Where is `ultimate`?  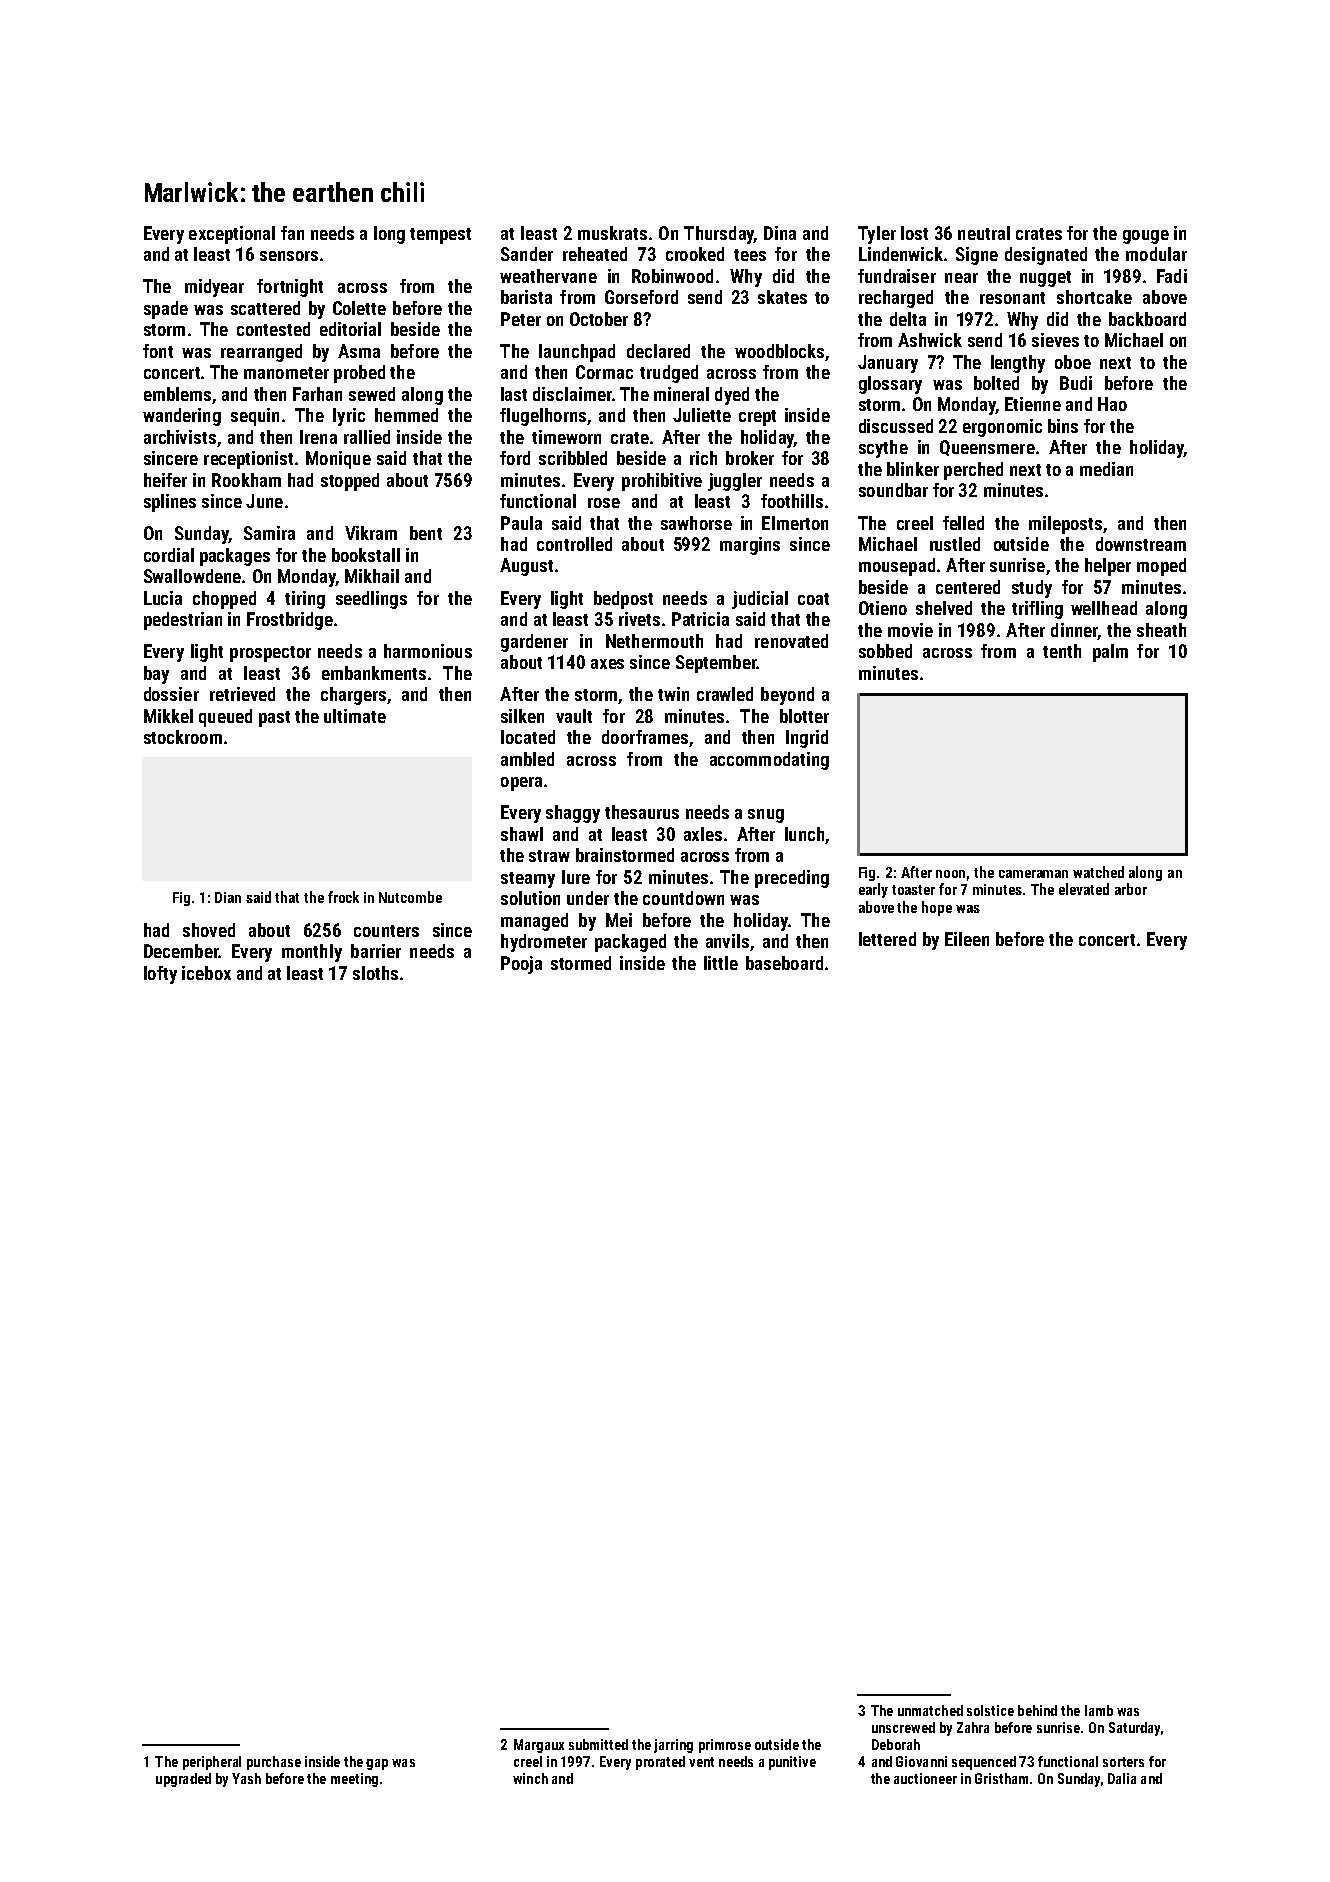 ultimate is located at coordinates (355, 716).
